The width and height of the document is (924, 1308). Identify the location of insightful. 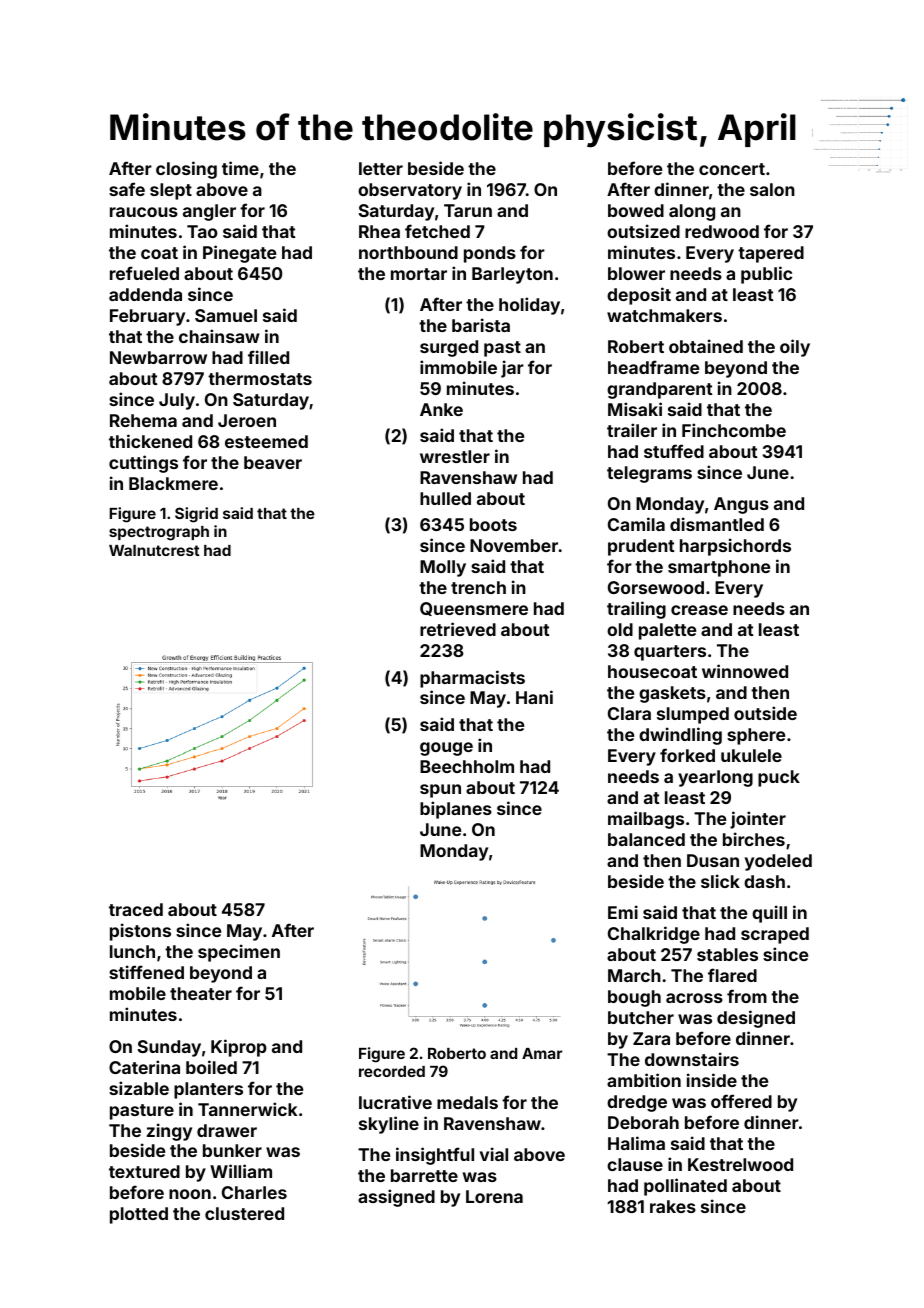
(435, 1156).
